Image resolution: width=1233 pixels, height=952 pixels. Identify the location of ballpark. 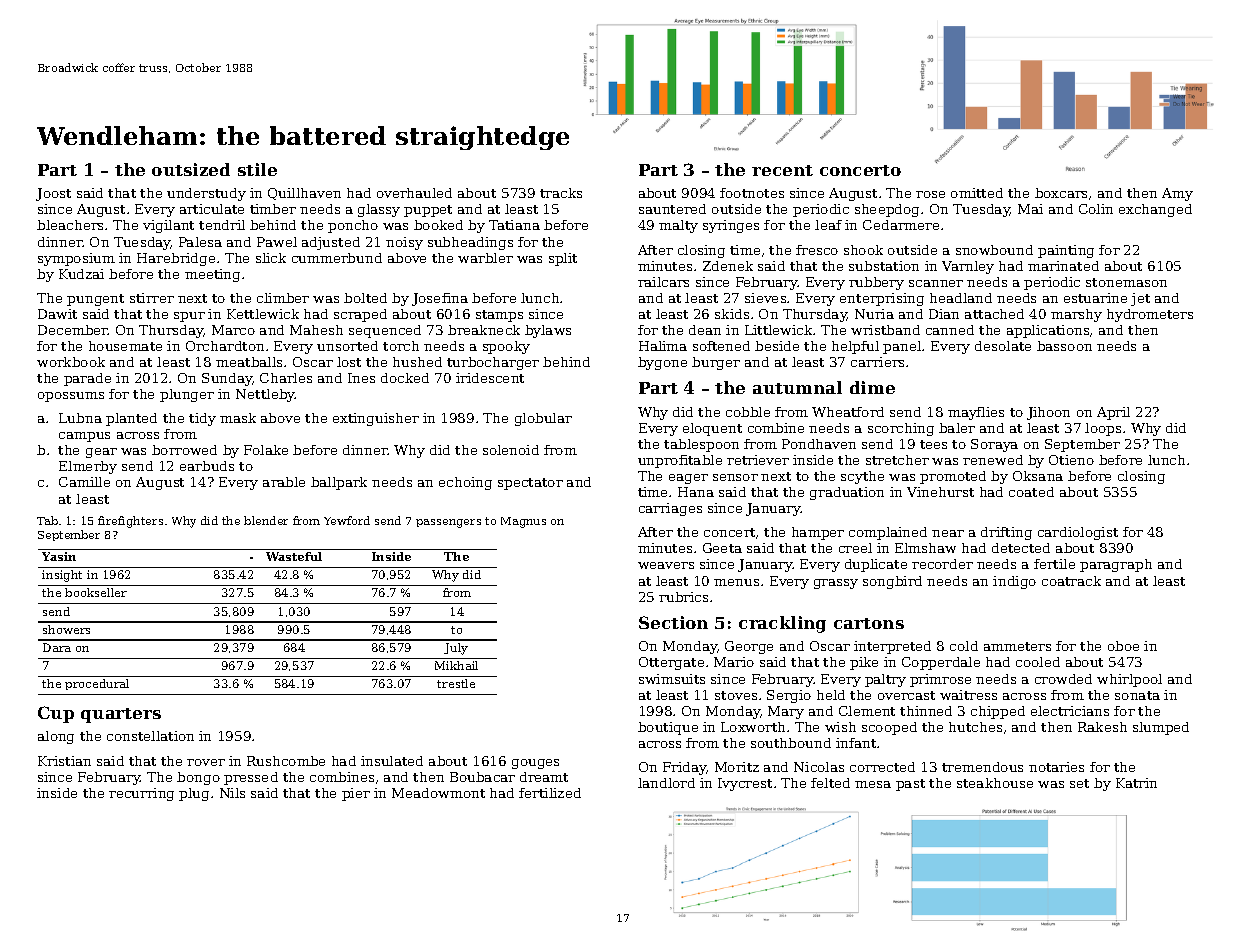
(339, 483).
